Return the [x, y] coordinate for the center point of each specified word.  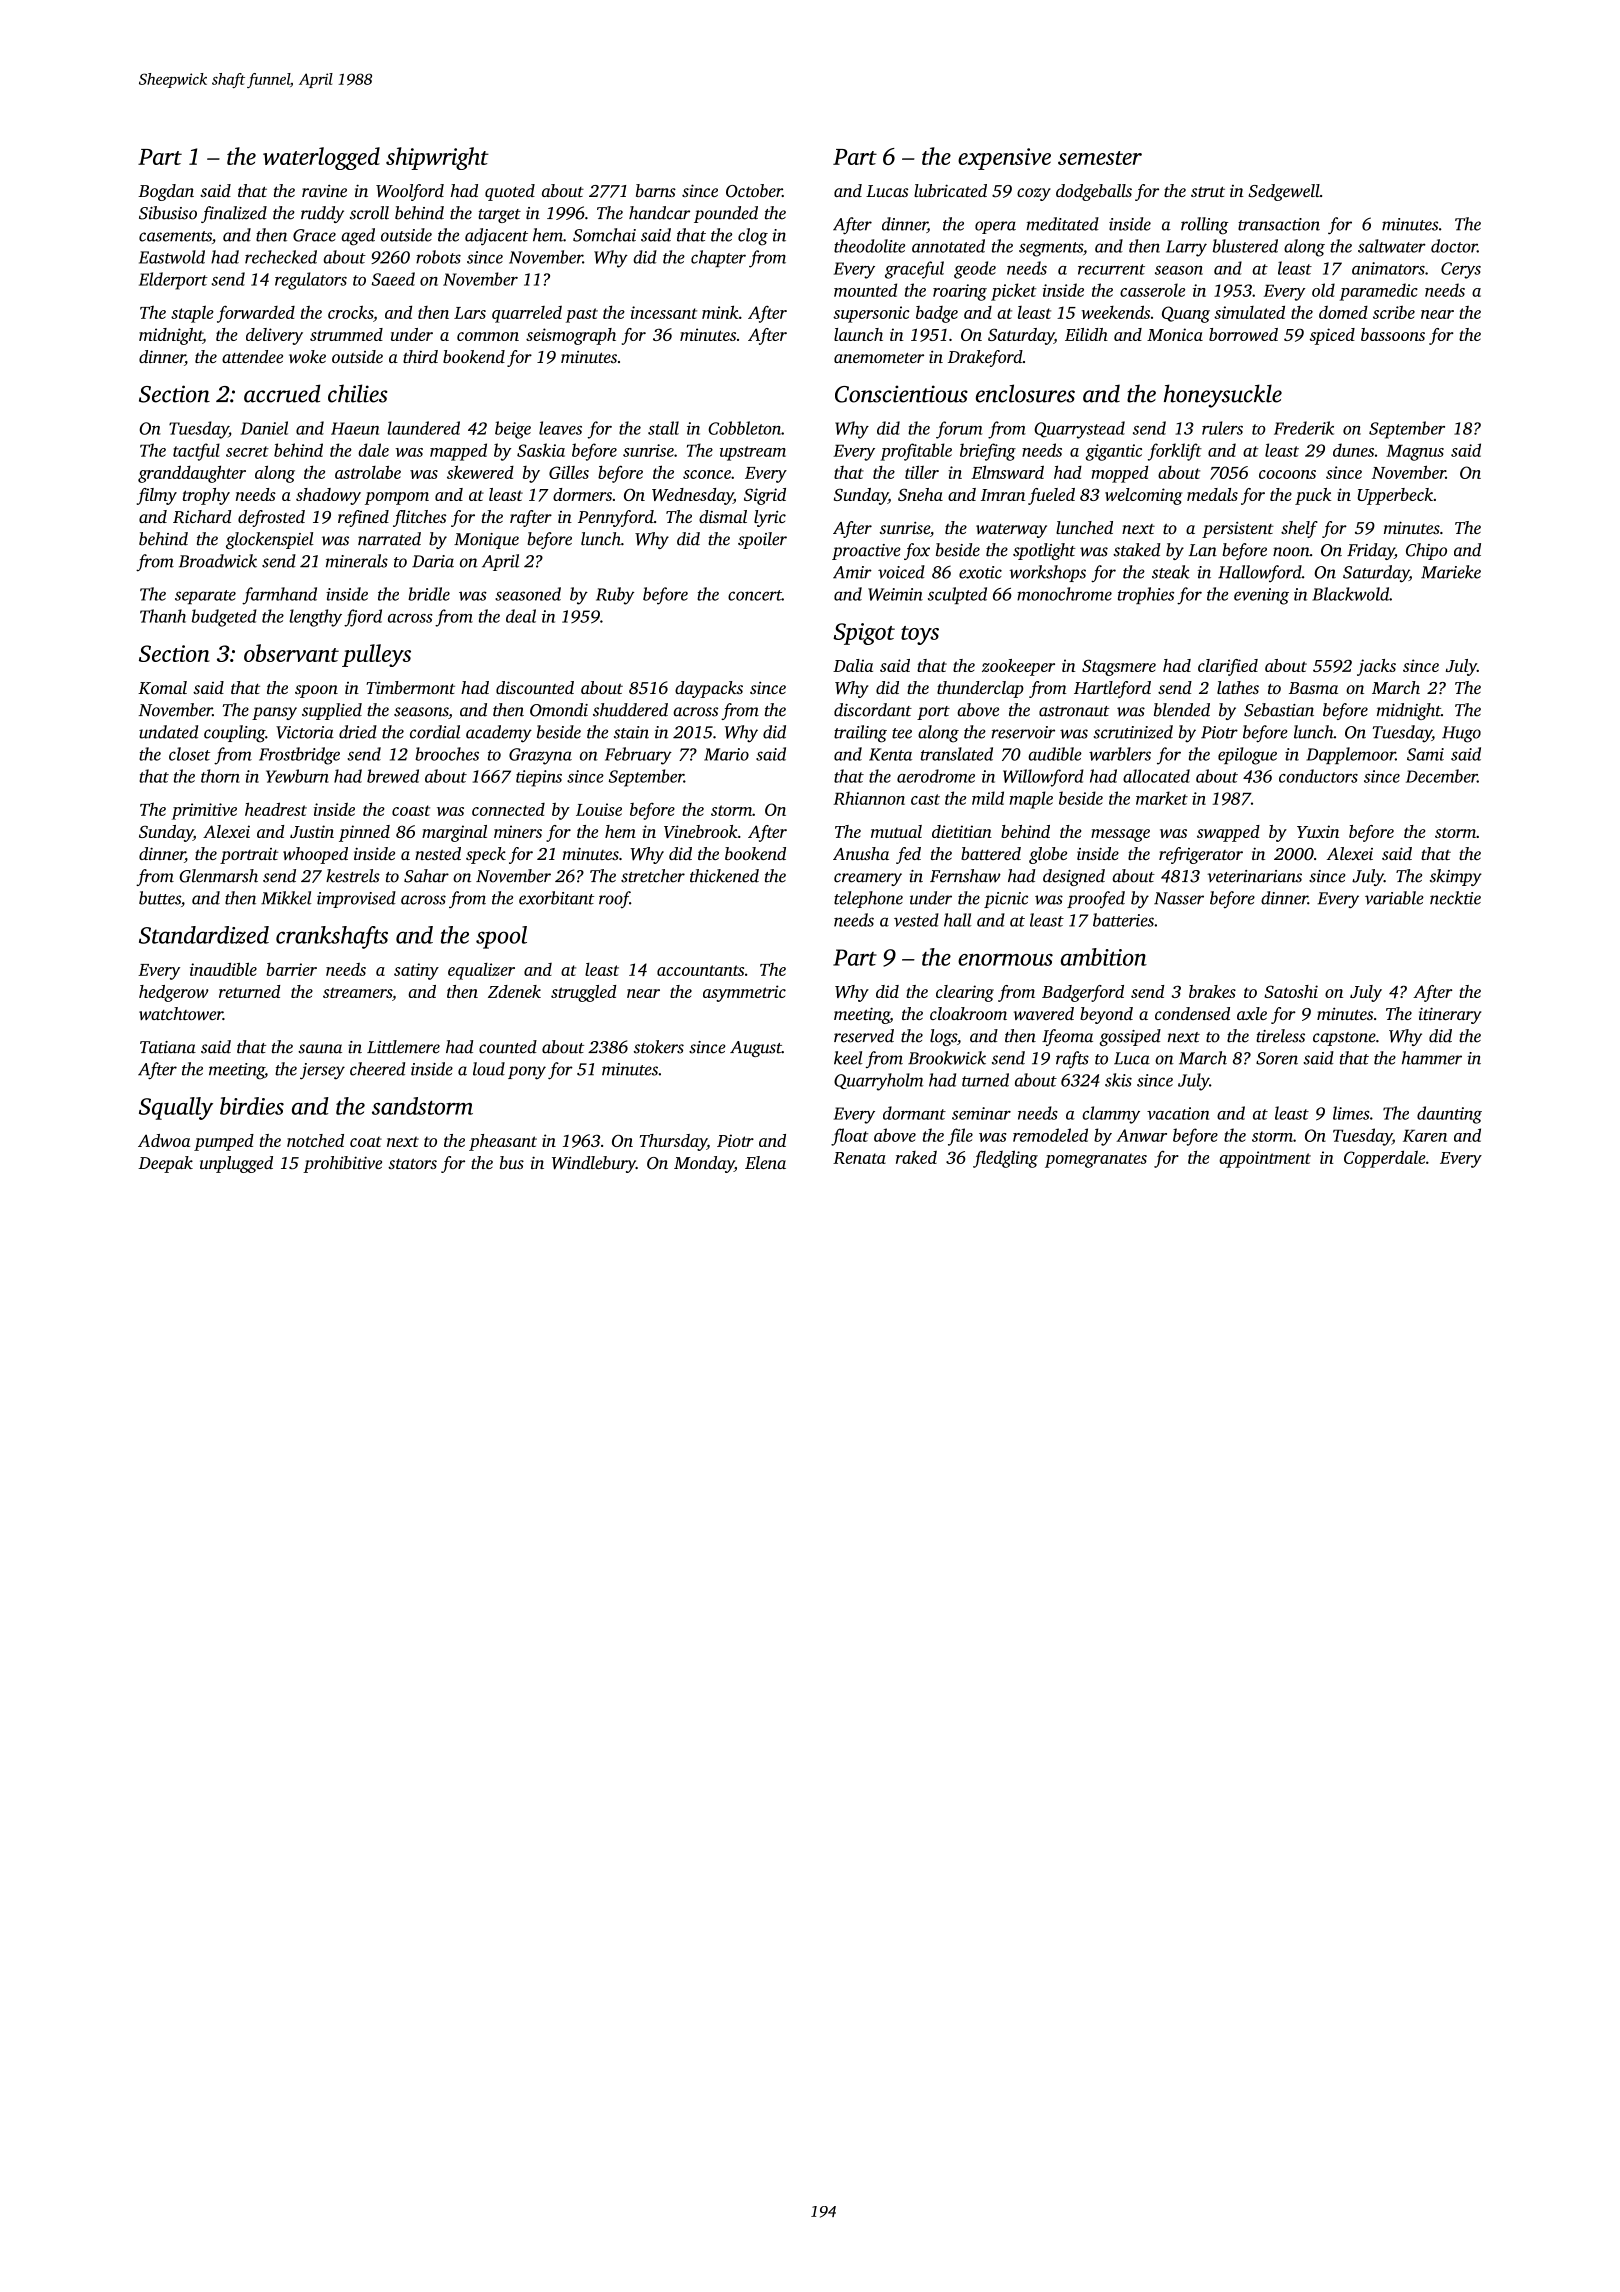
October [754, 191]
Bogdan [166, 192]
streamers [357, 992]
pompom [397, 498]
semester [1100, 158]
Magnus [1415, 452]
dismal [723, 516]
